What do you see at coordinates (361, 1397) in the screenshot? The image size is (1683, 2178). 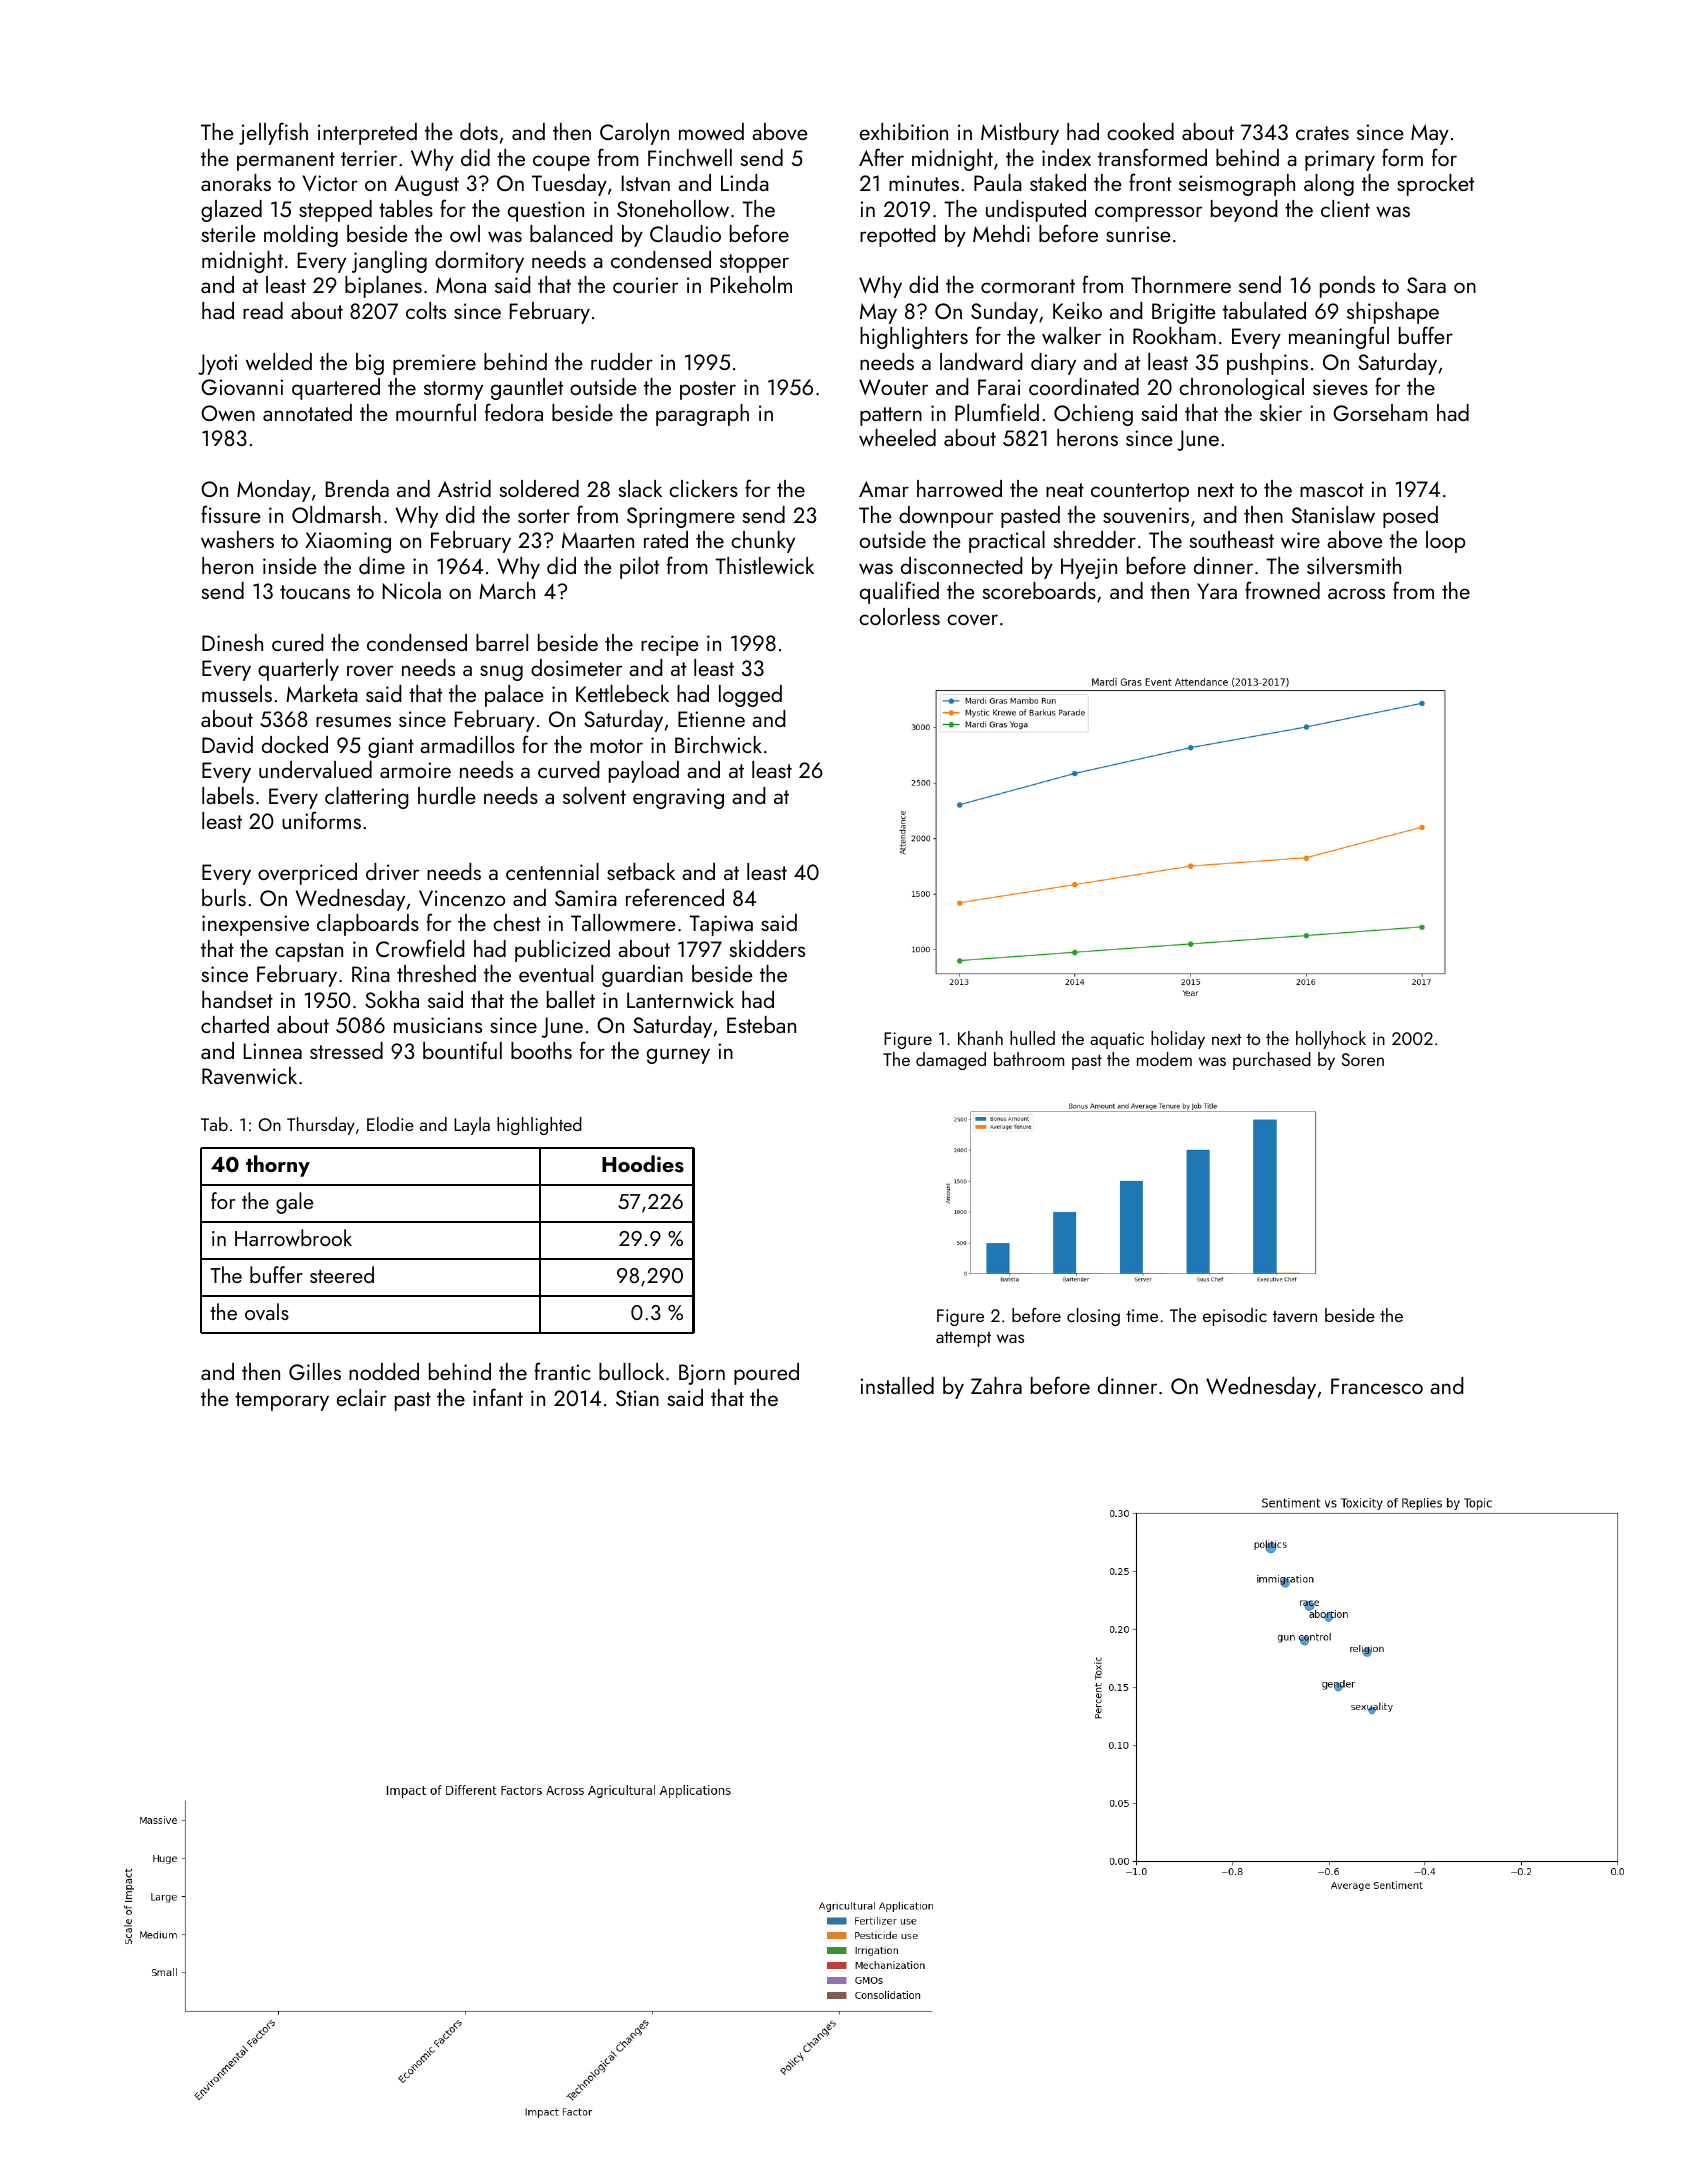 I see `eclair` at bounding box center [361, 1397].
